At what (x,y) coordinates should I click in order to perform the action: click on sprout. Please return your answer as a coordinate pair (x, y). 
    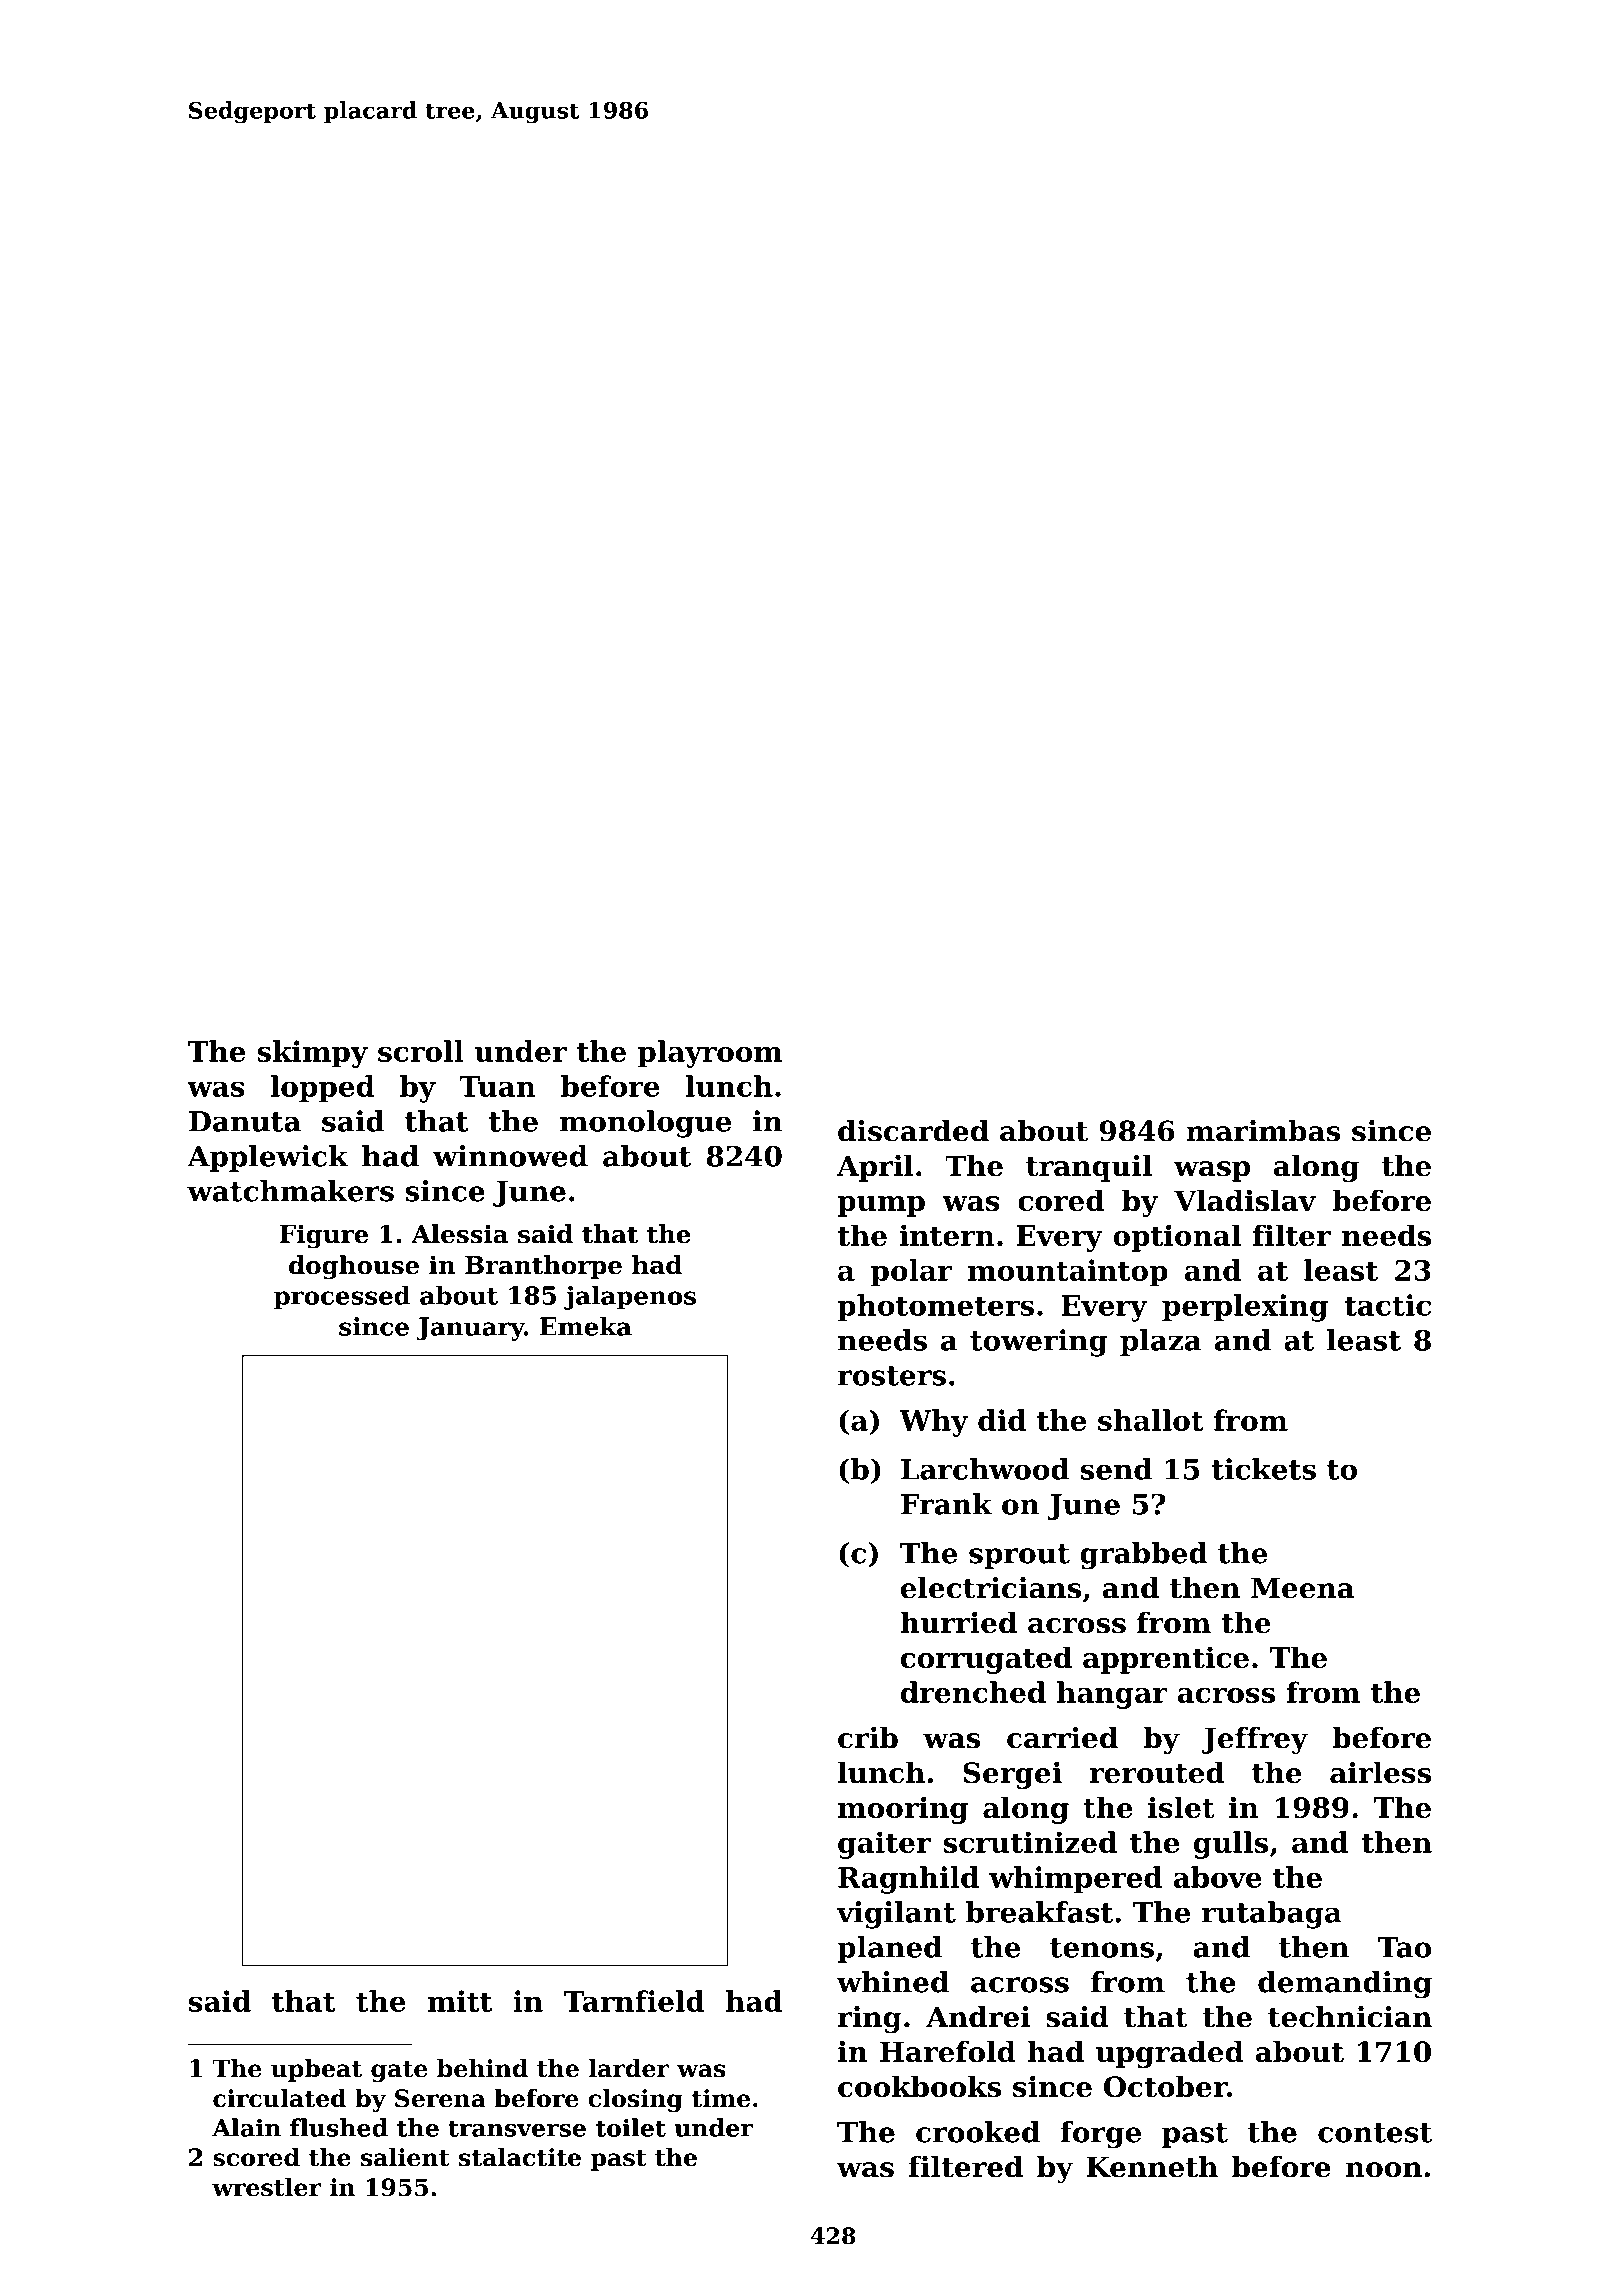
    Looking at the image, I should click on (1019, 1556).
